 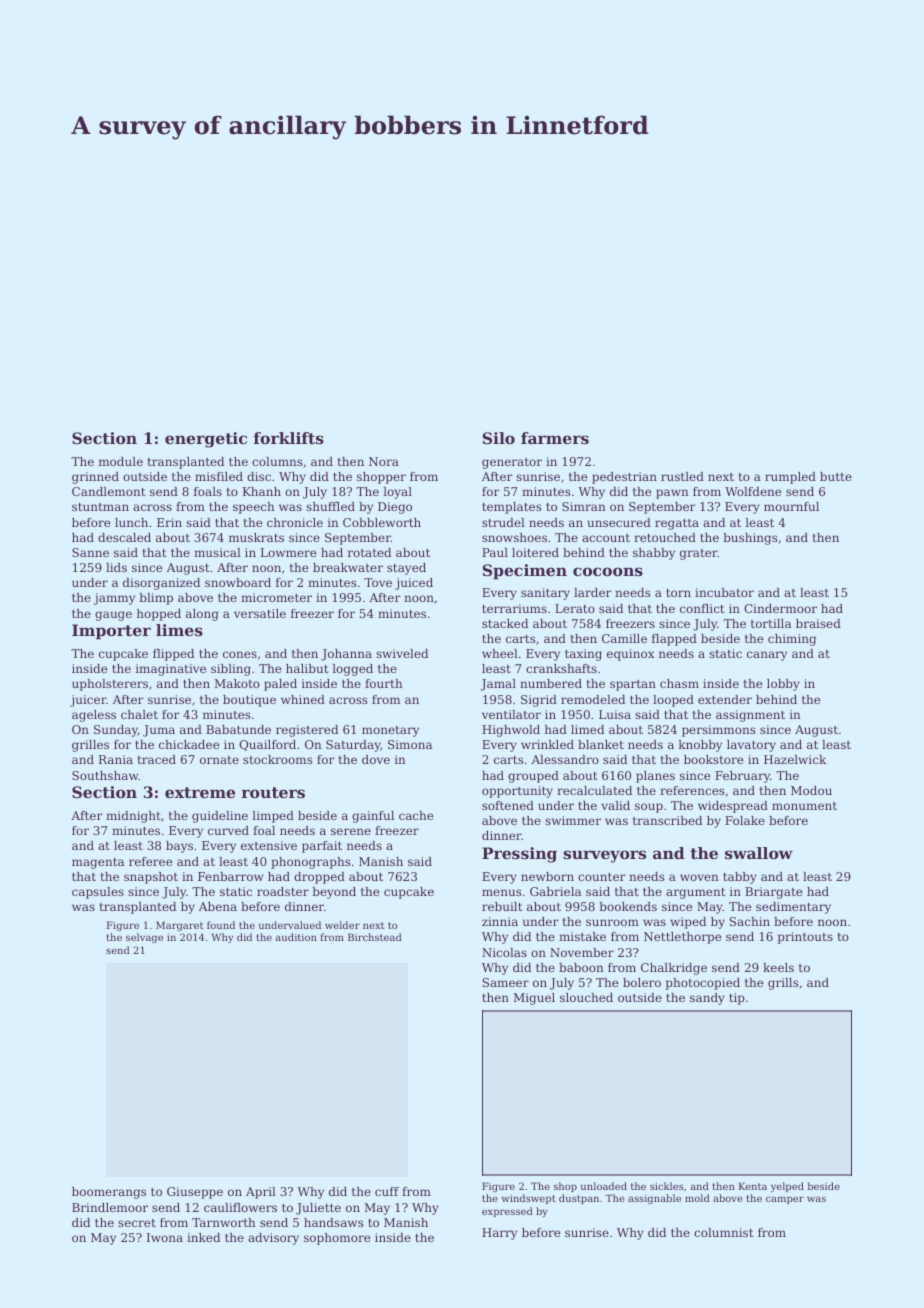 I want to click on Silo, so click(x=499, y=438).
